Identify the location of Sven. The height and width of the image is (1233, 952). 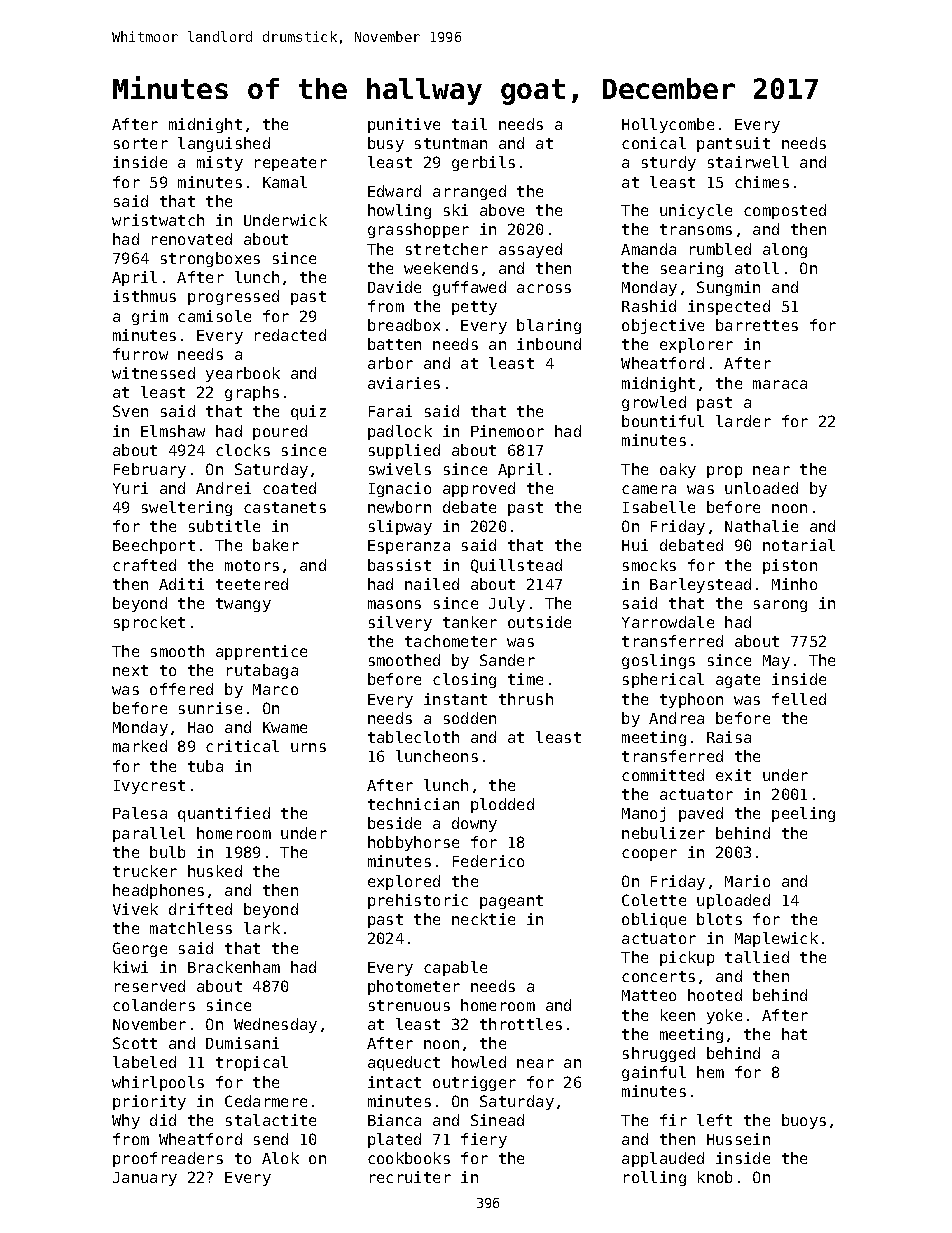
(130, 411).
